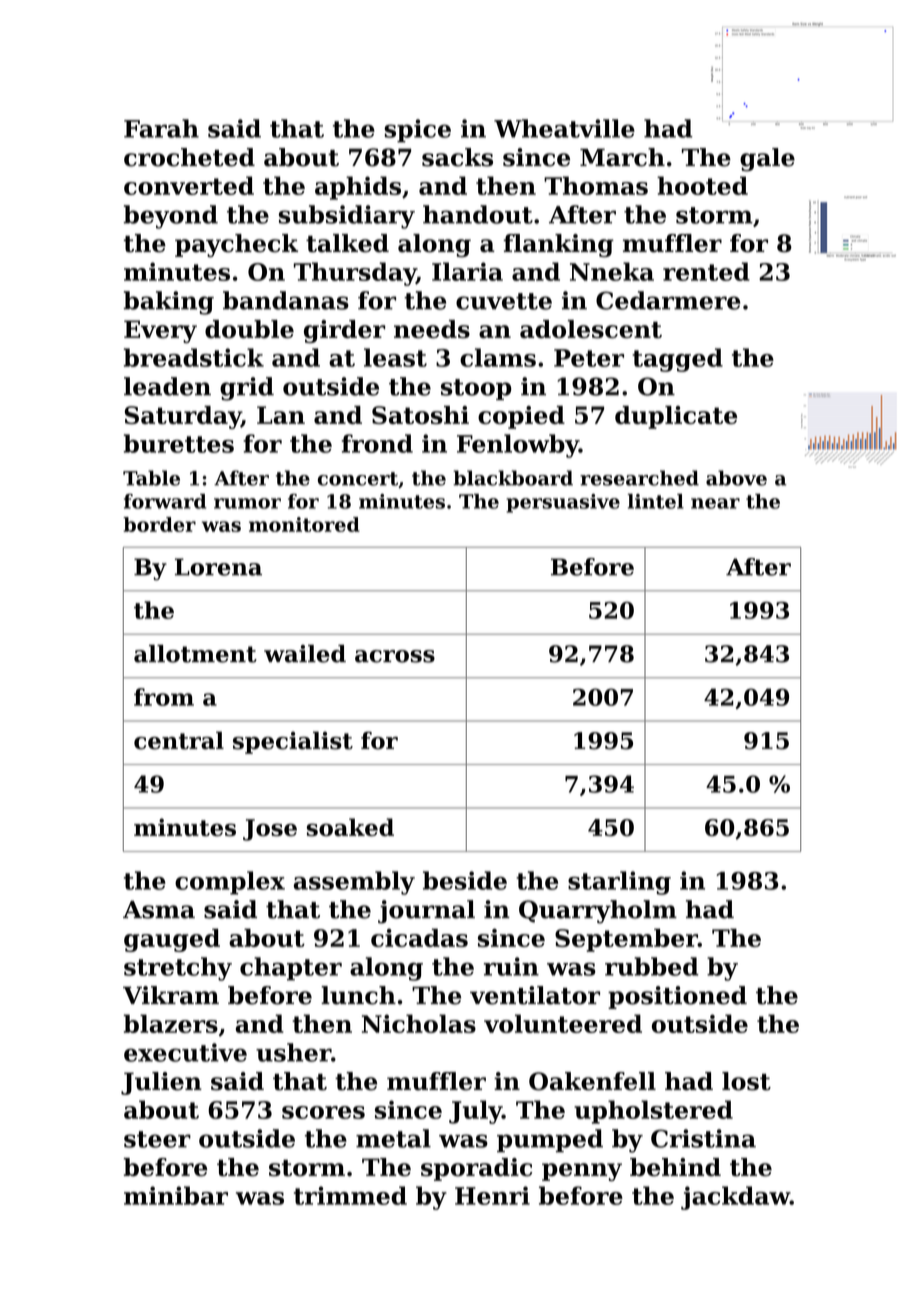  I want to click on Lorena, so click(218, 567).
